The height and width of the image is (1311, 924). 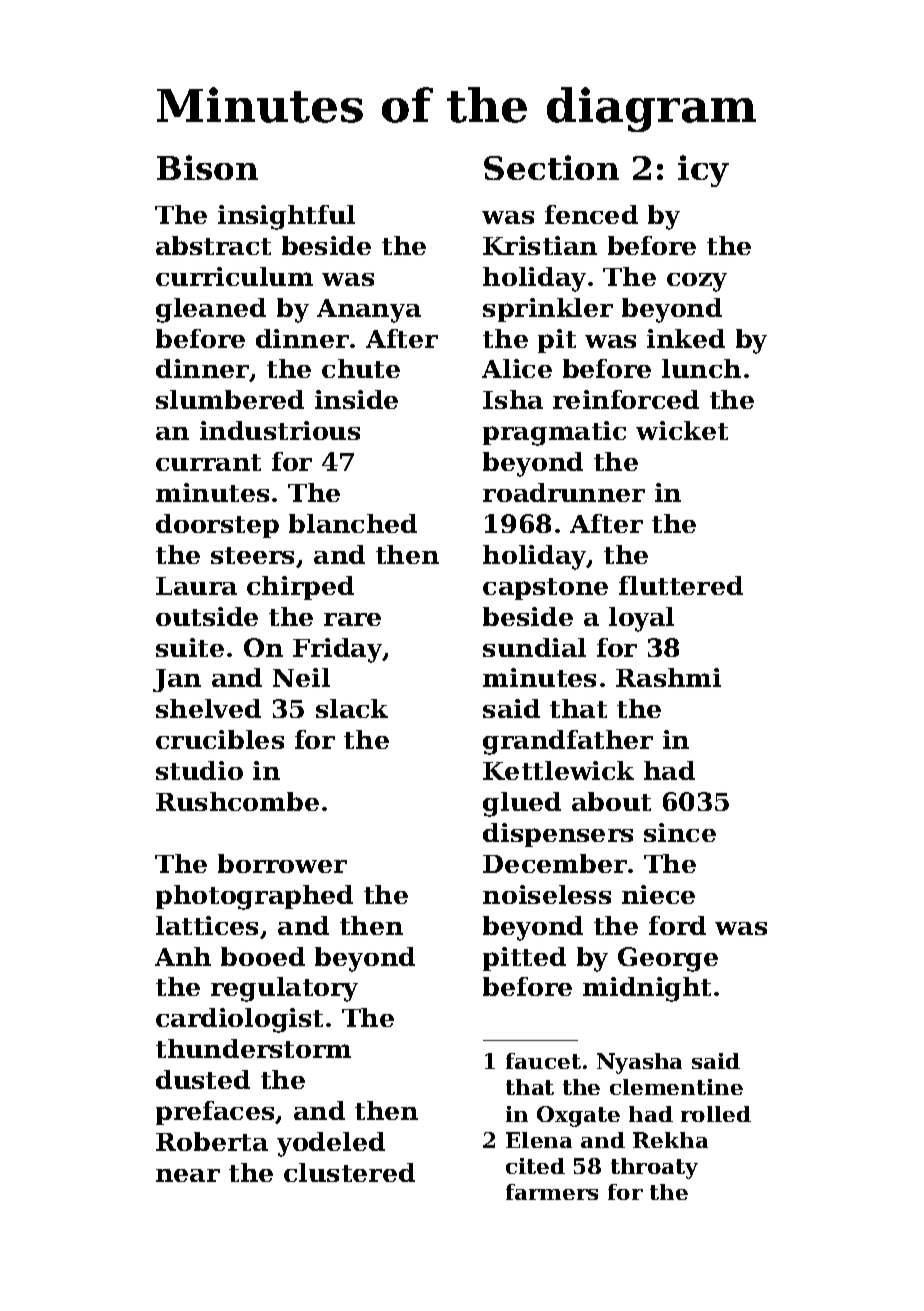 What do you see at coordinates (286, 217) in the image?
I see `insightful` at bounding box center [286, 217].
